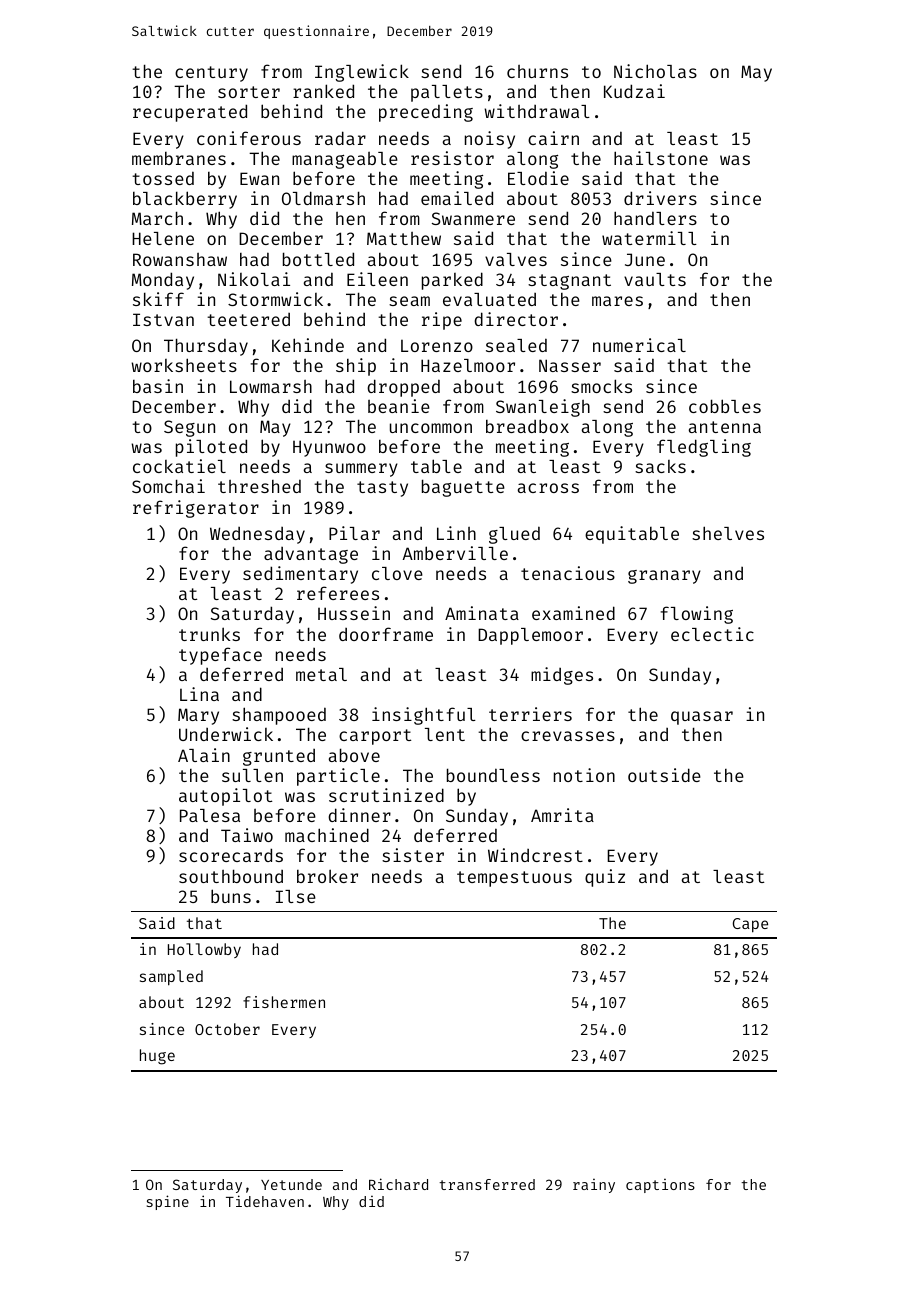 The image size is (908, 1316). Describe the element at coordinates (664, 775) in the screenshot. I see `outside` at that location.
